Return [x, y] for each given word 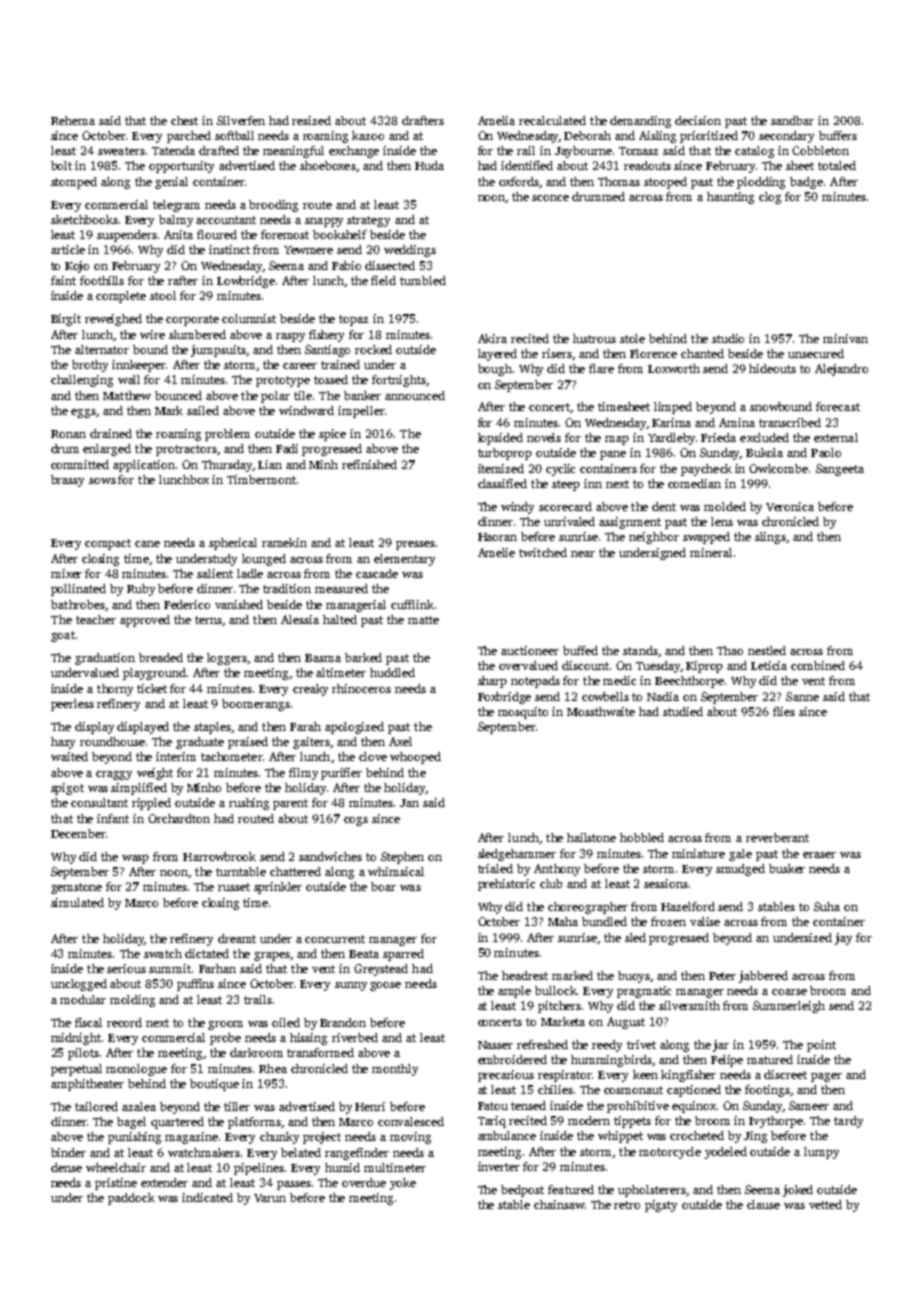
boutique [214, 1085]
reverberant [777, 837]
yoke [403, 1184]
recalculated [552, 120]
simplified [139, 789]
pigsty [661, 1206]
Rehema [73, 120]
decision [698, 120]
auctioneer [530, 650]
